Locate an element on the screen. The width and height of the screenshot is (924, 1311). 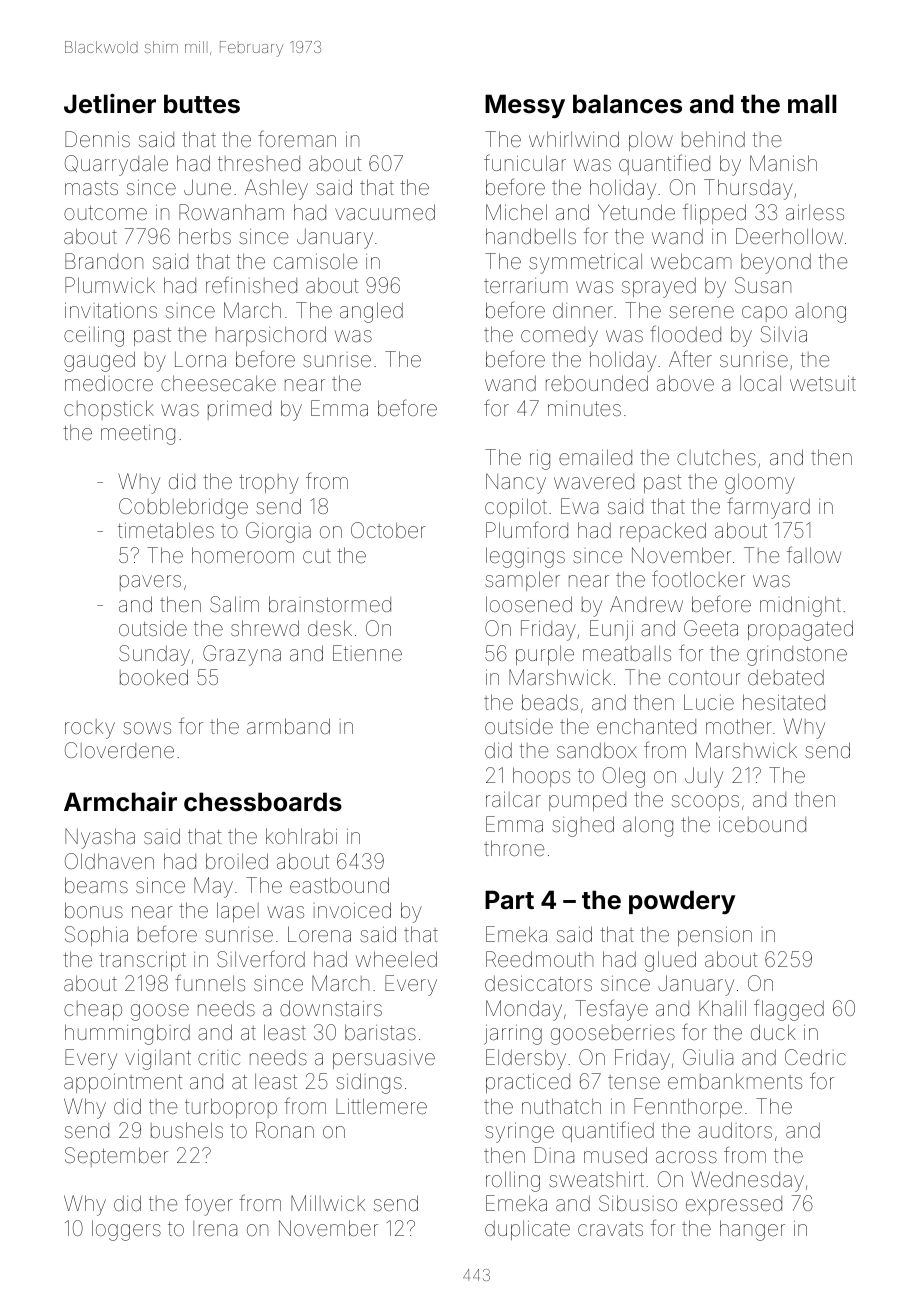
Messy is located at coordinates (525, 106).
